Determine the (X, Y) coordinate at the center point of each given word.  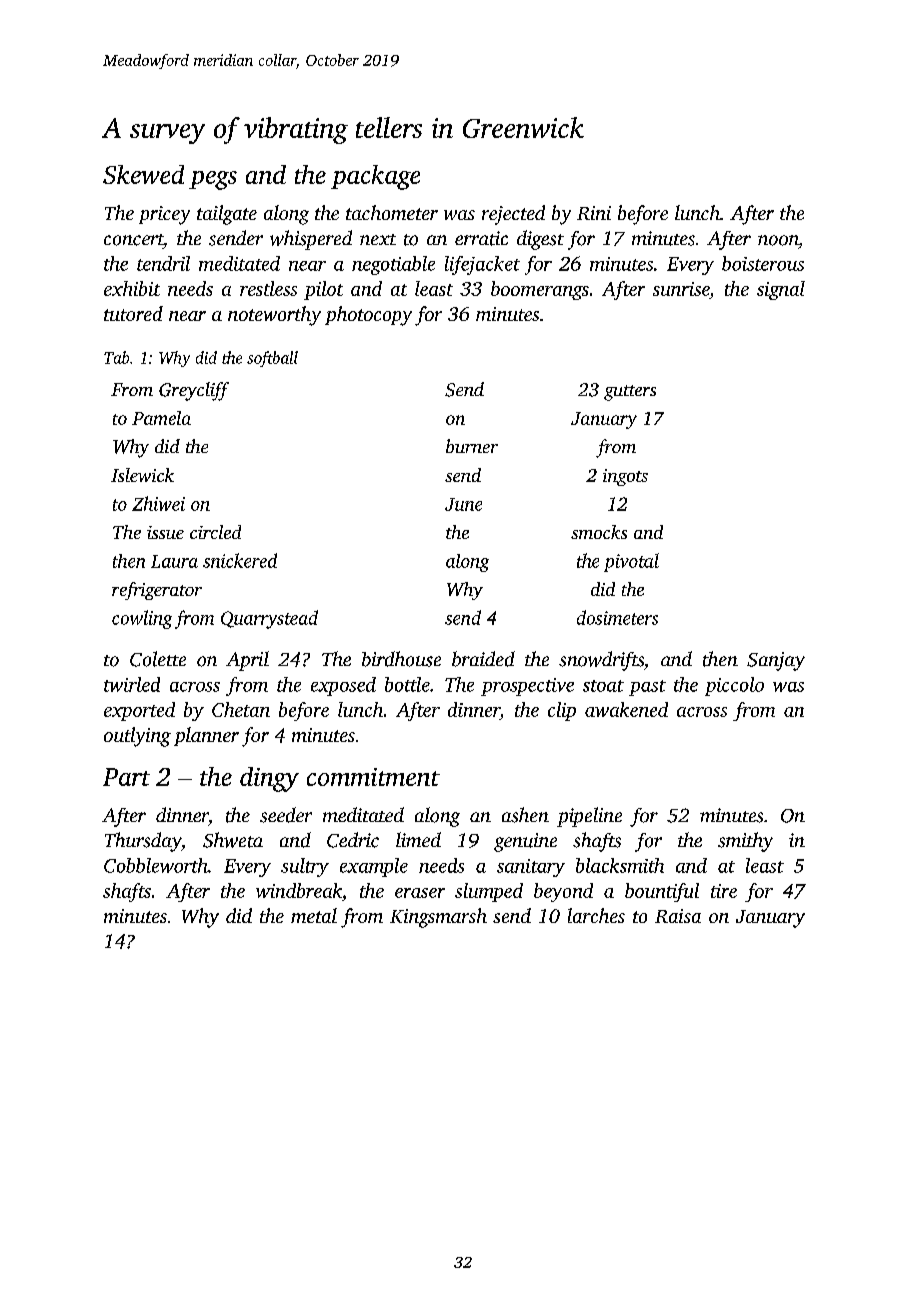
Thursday (143, 842)
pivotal (631, 562)
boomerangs (540, 290)
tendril (163, 263)
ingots (625, 477)
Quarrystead (269, 619)
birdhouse (401, 659)
